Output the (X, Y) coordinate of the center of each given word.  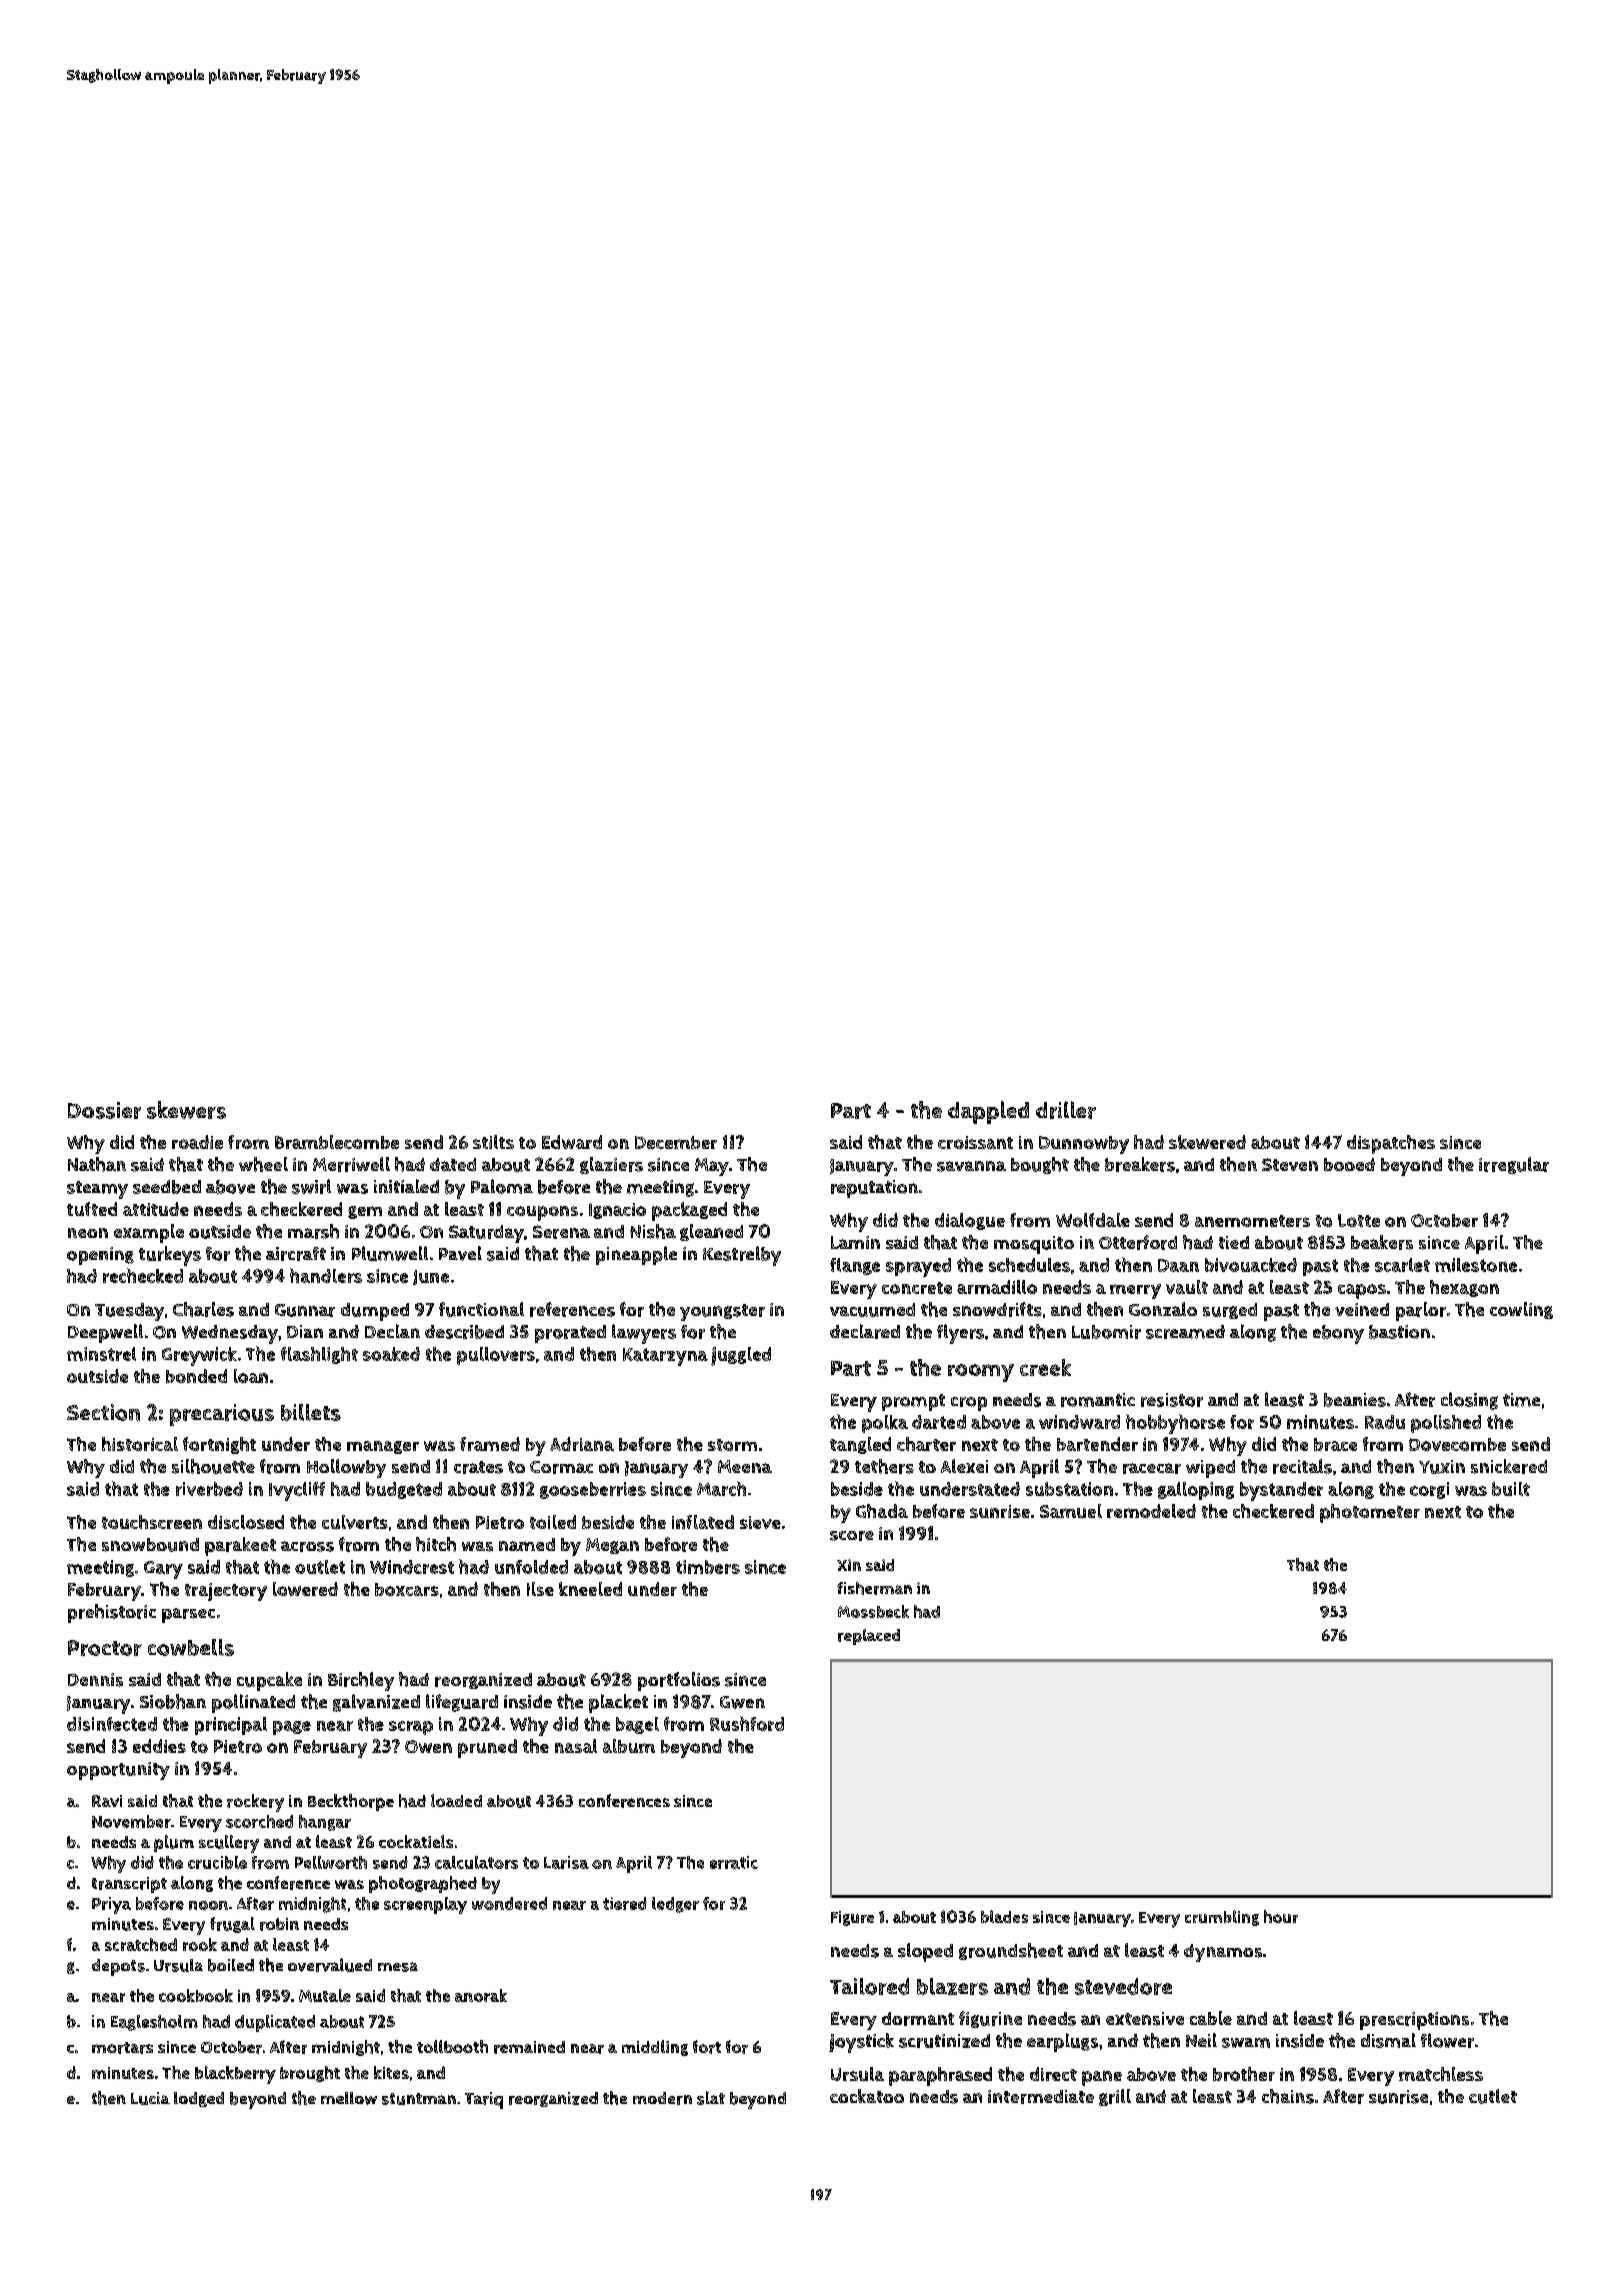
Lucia (150, 2098)
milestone (1476, 1265)
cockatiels (416, 1841)
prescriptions (1414, 2021)
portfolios (679, 1681)
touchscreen (152, 1522)
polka (885, 1424)
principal (231, 1726)
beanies (1355, 1400)
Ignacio (617, 1211)
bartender (1097, 1444)
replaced (869, 1637)
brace (1335, 1444)
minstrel (101, 1354)
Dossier (104, 1110)
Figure (852, 1918)
